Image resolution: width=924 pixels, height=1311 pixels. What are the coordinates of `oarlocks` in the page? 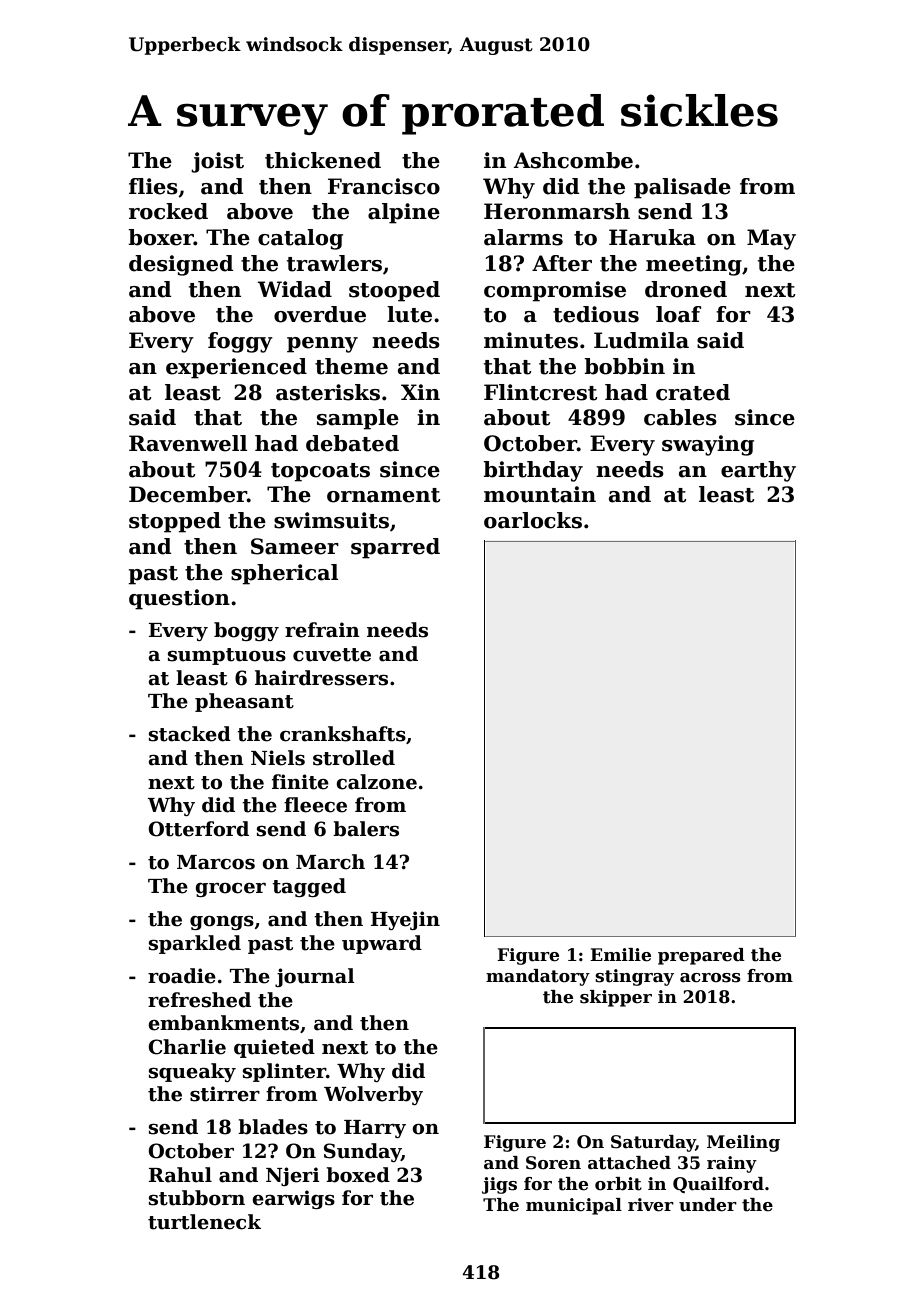 It's located at (533, 520).
